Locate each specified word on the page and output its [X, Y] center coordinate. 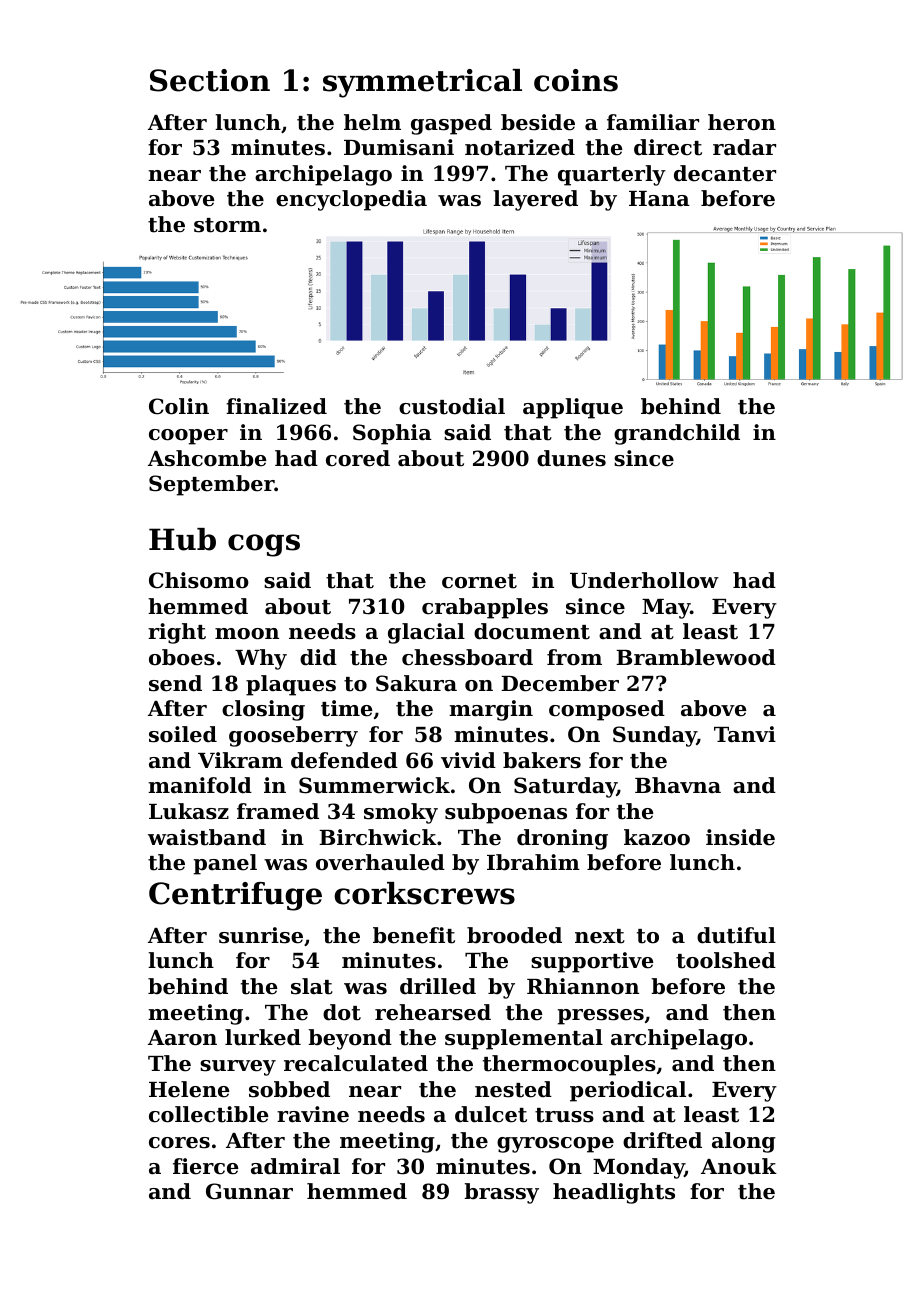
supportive [592, 962]
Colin [179, 406]
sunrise [261, 935]
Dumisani [399, 147]
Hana [659, 199]
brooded [514, 935]
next [600, 936]
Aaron [182, 1038]
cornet [479, 581]
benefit [414, 935]
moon [247, 634]
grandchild [677, 434]
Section [210, 80]
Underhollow [644, 580]
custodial [452, 406]
